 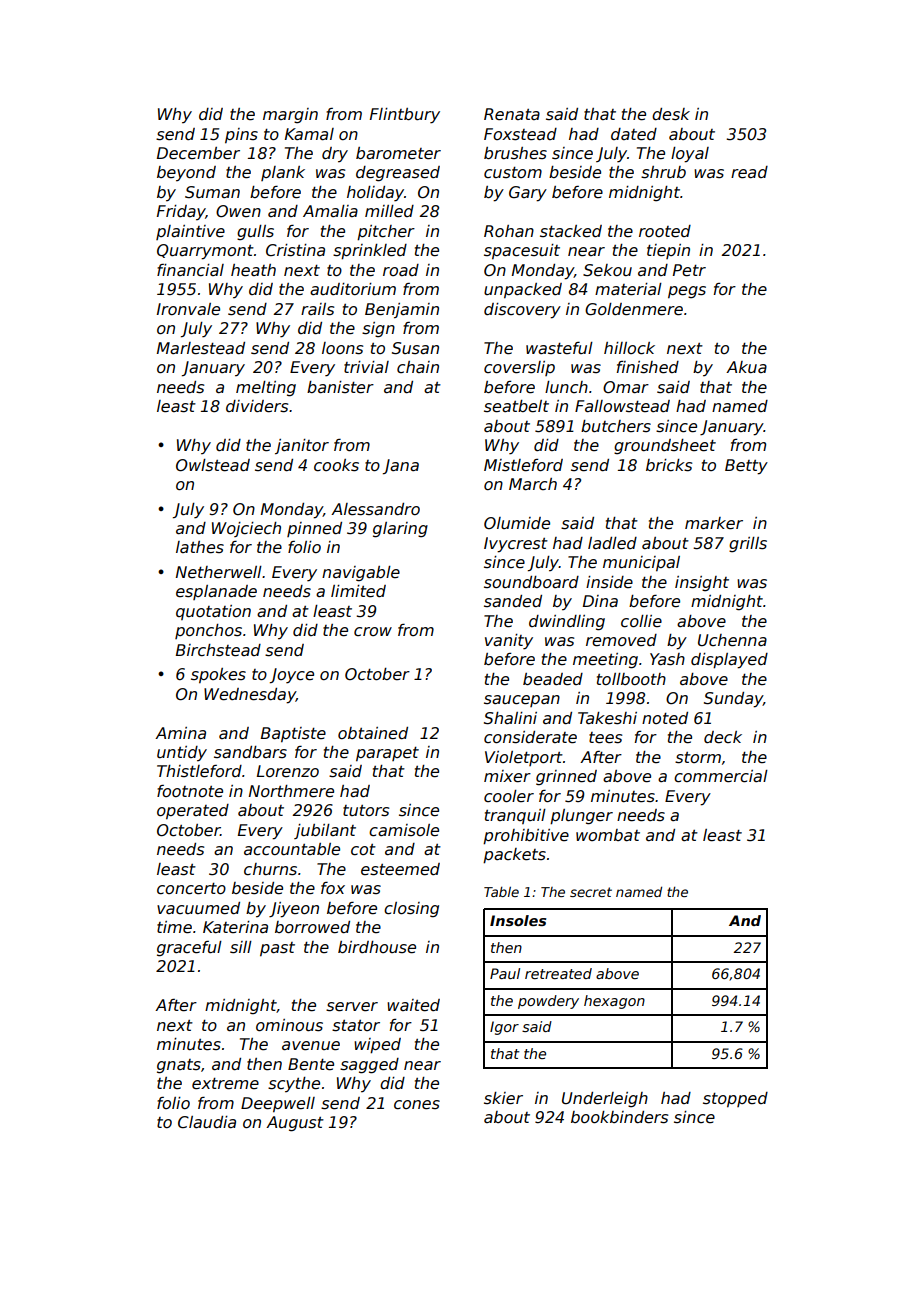 I want to click on brushes, so click(x=515, y=153).
